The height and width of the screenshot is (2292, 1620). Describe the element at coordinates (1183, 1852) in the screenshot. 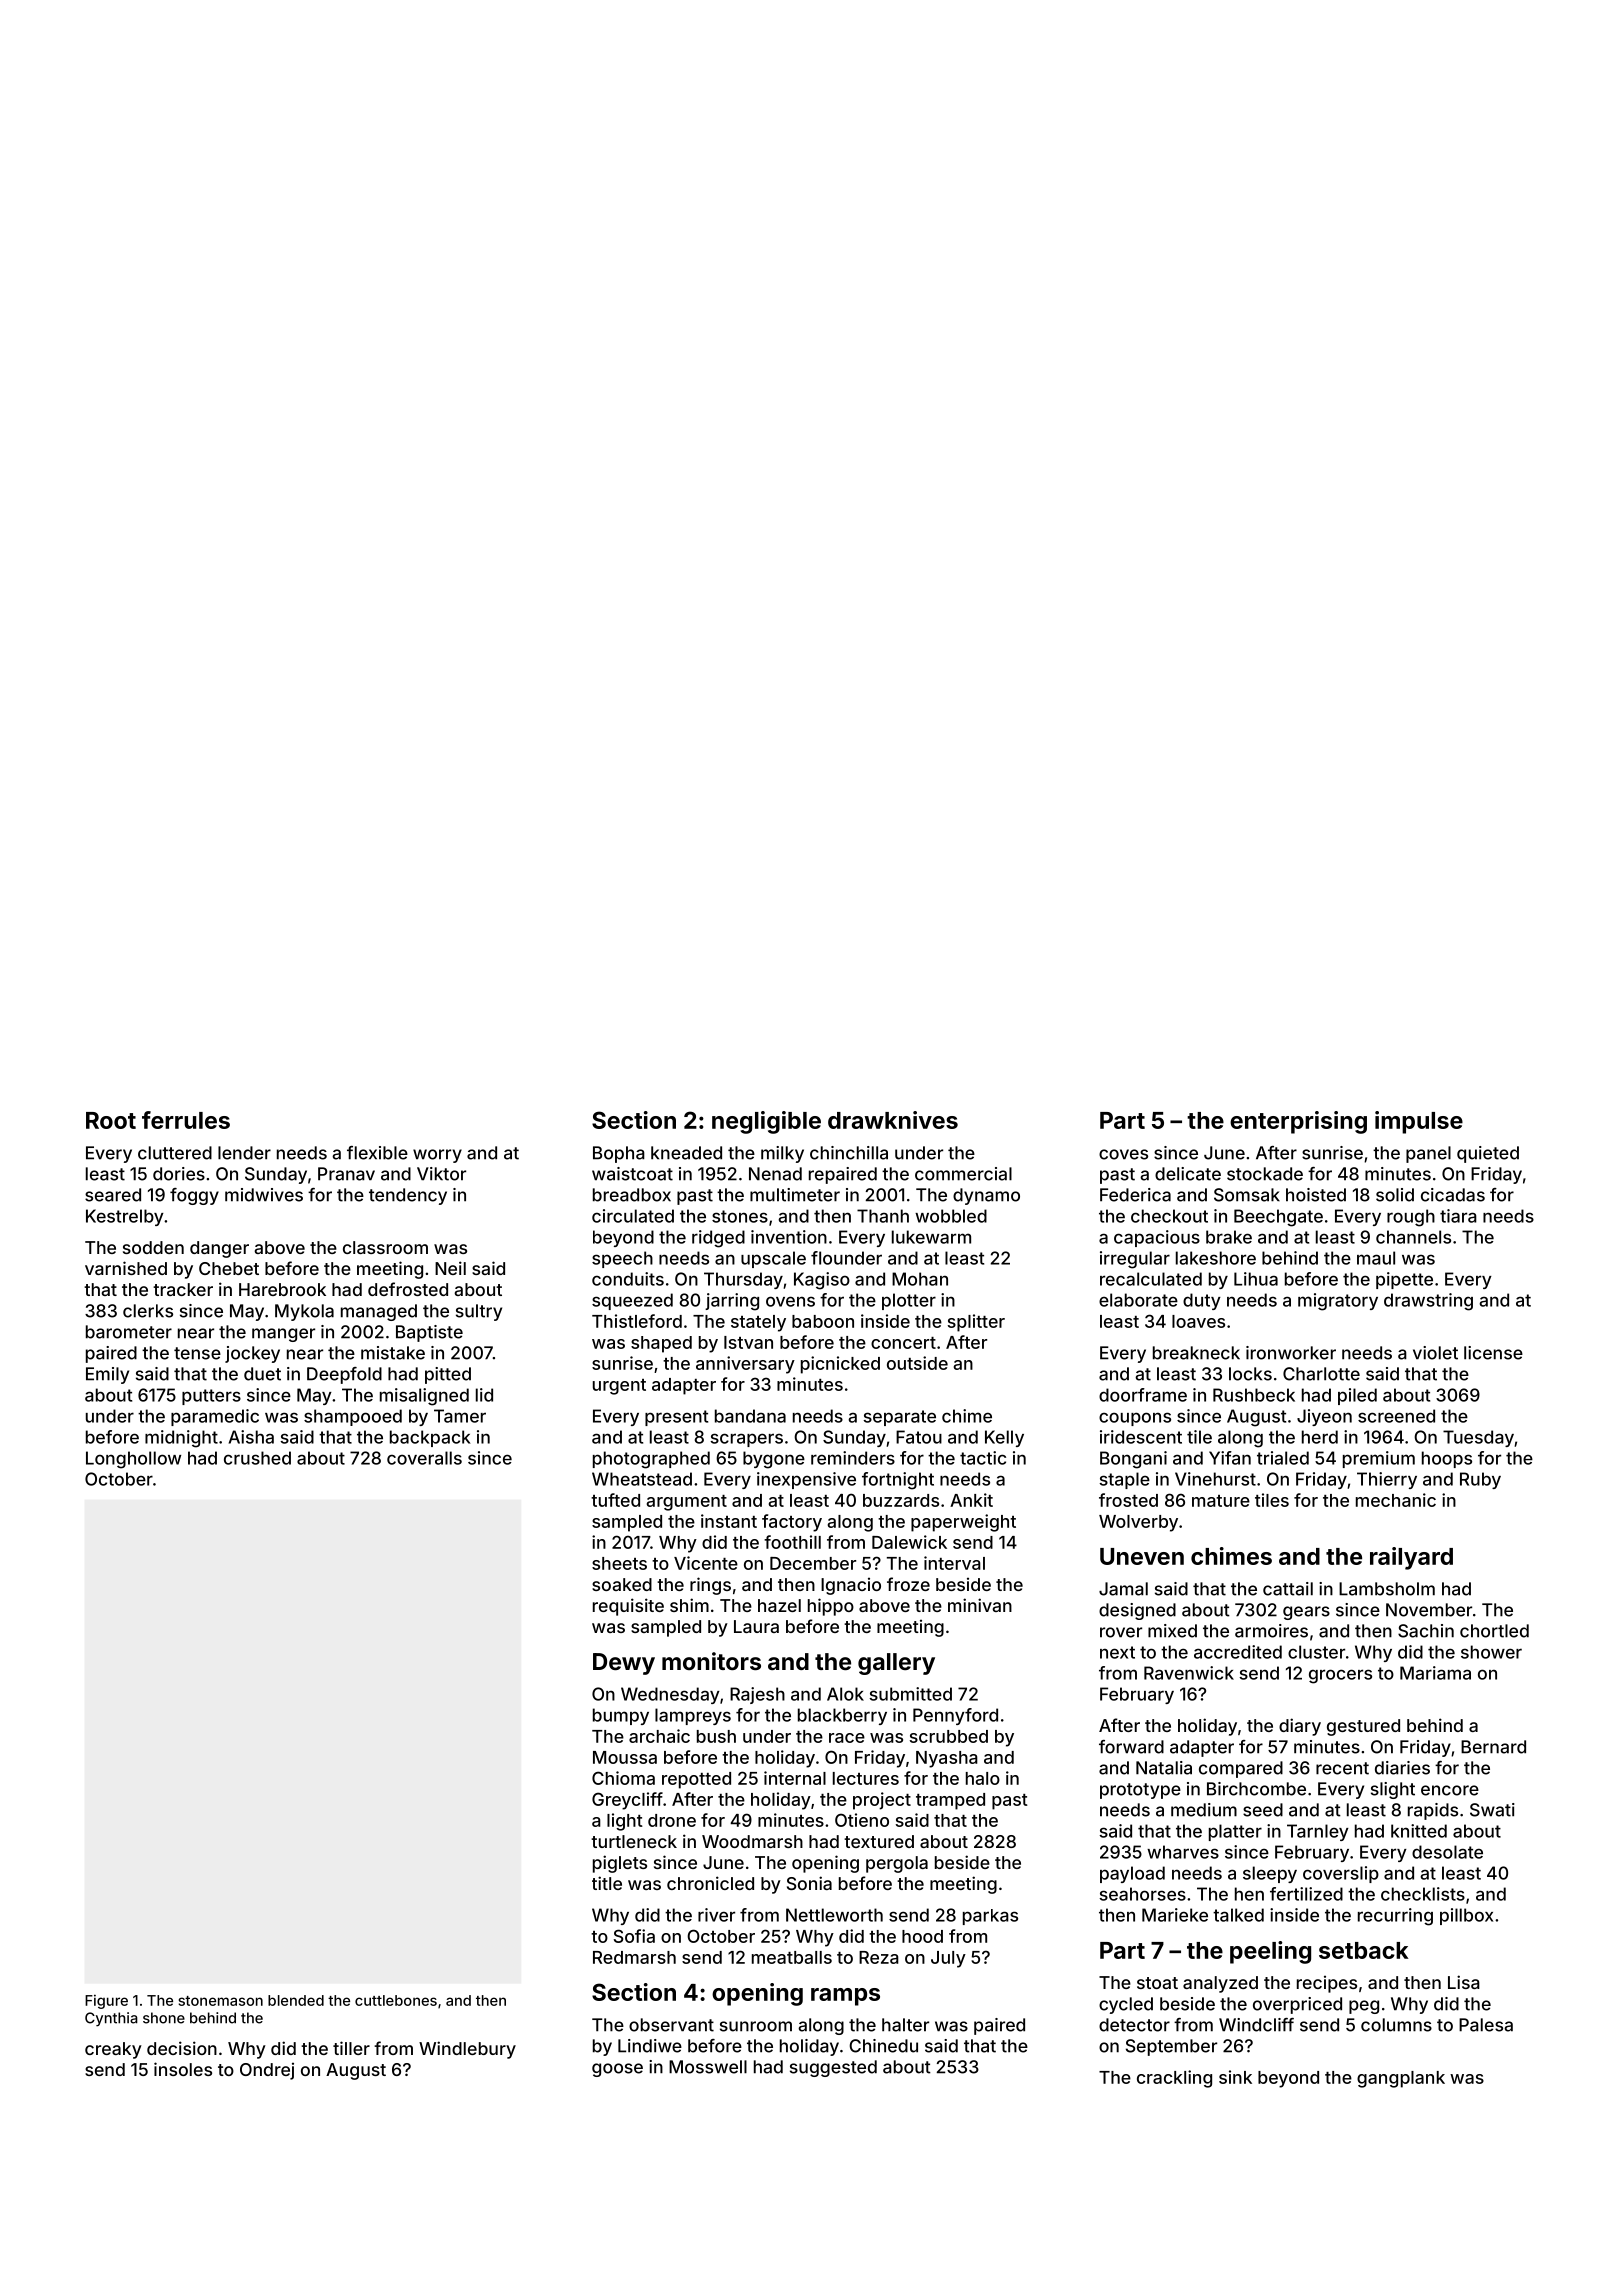

I see `wharves` at that location.
